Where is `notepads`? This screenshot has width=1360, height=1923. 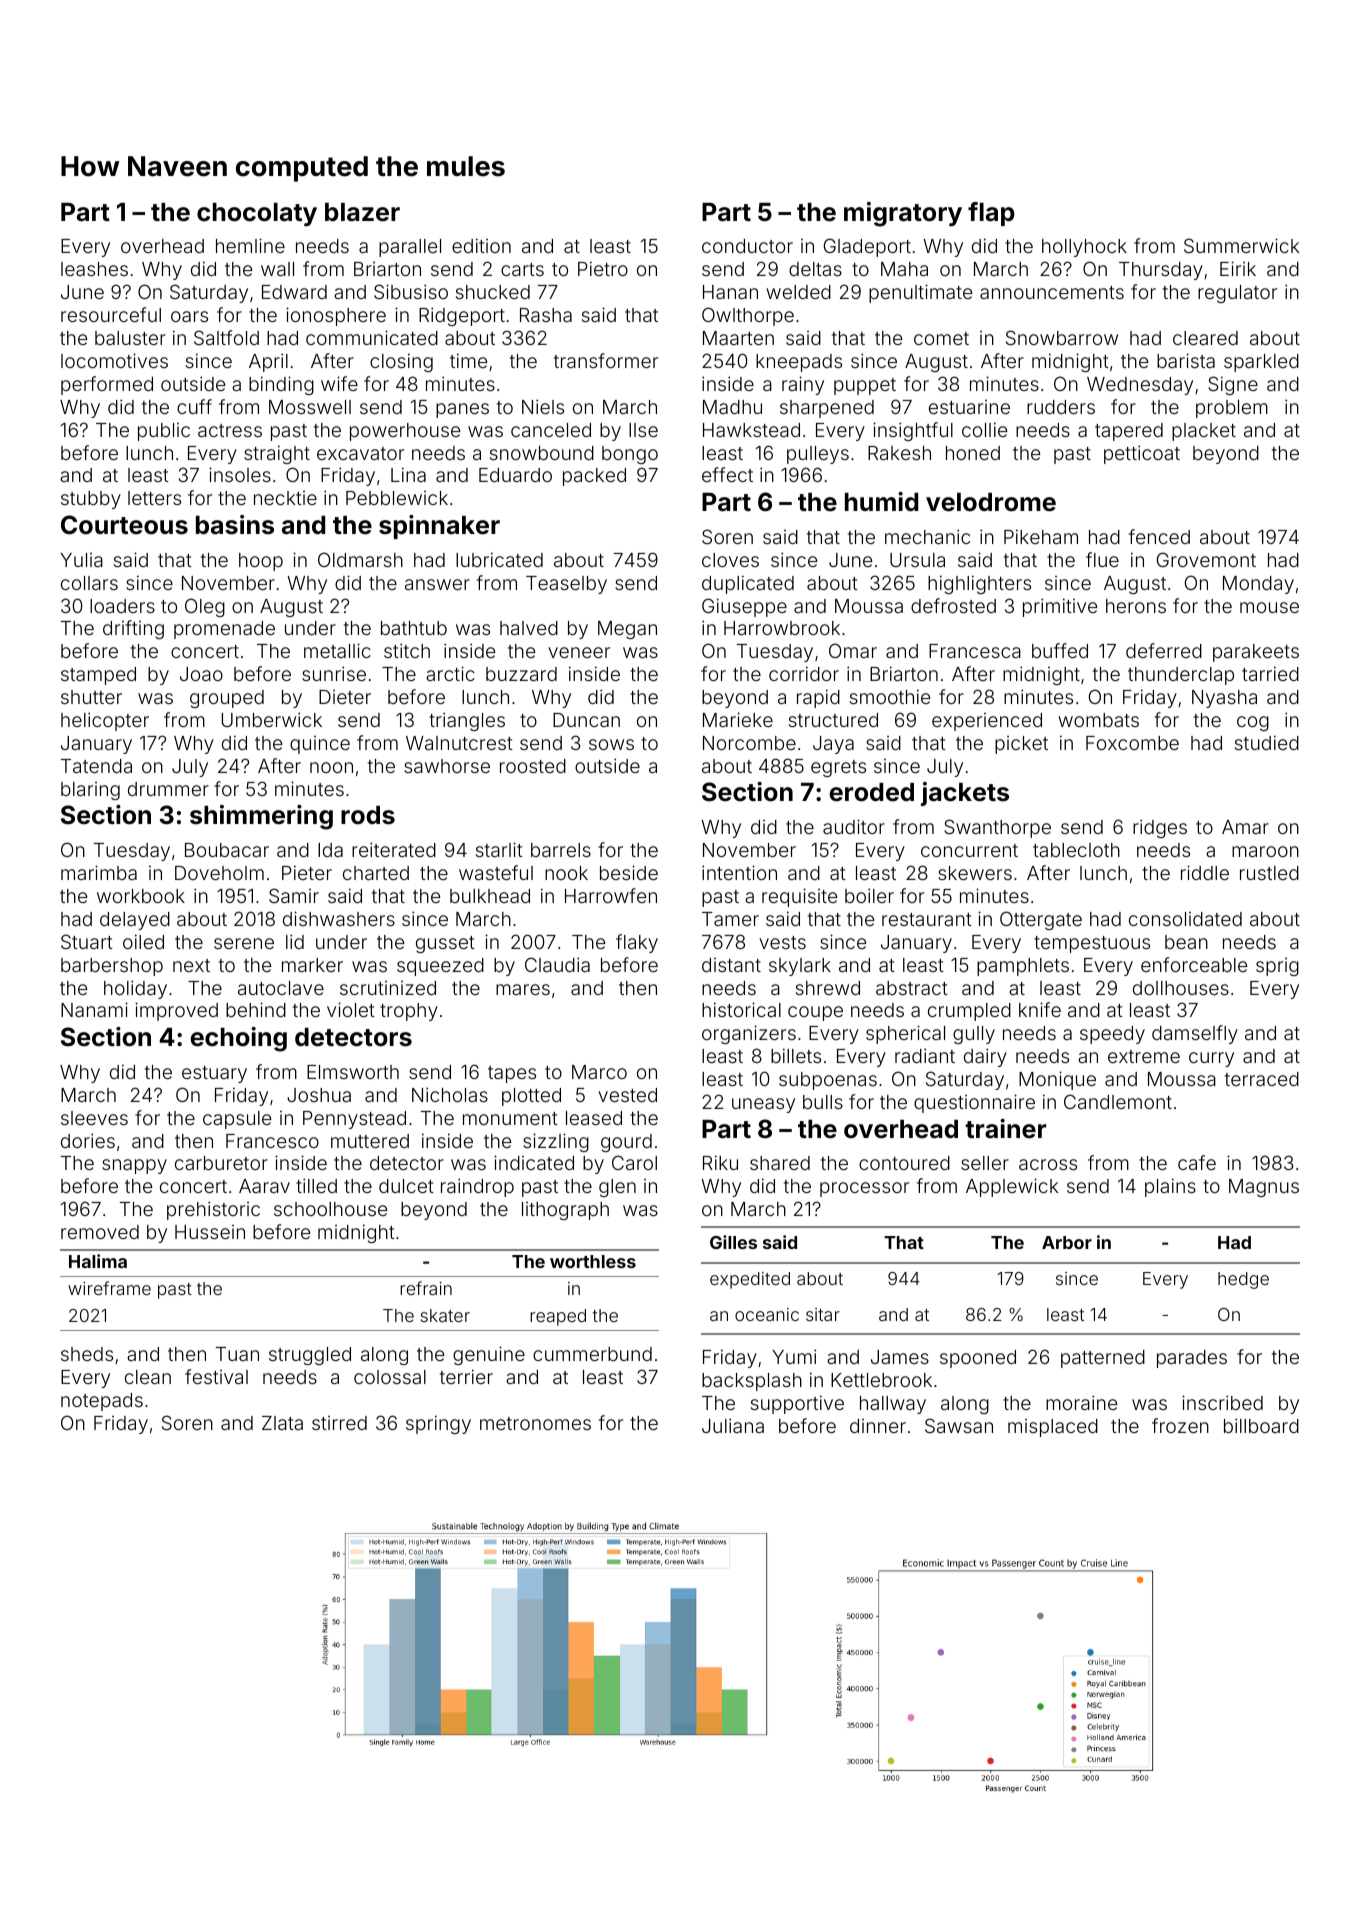
notepads is located at coordinates (102, 1402).
